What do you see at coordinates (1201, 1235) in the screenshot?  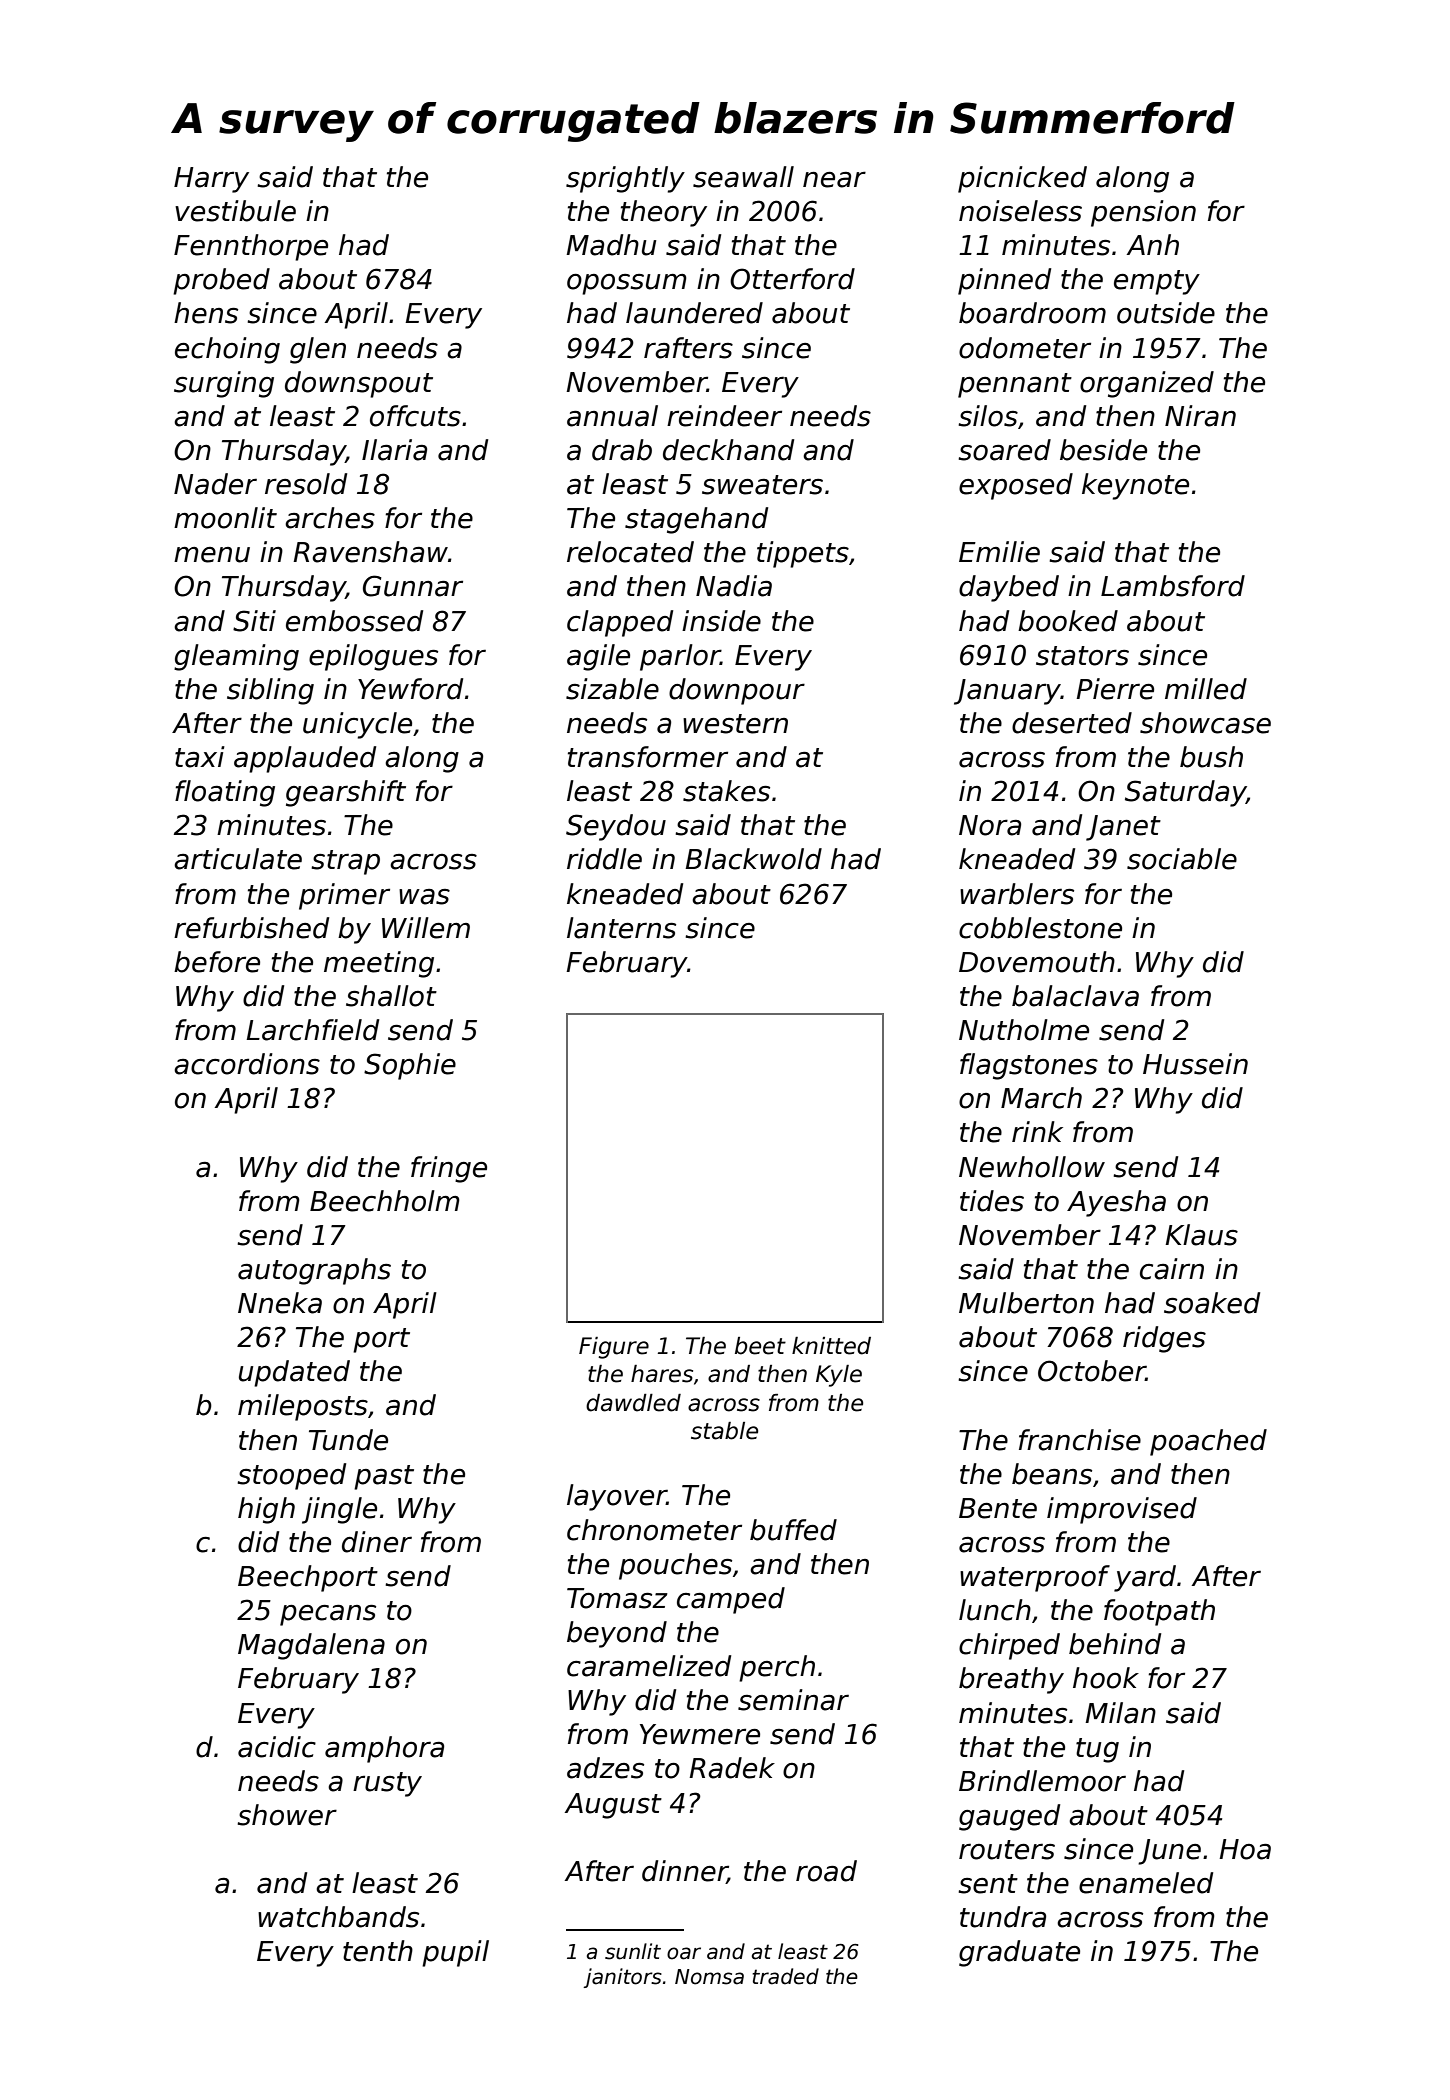 I see `Klaus` at bounding box center [1201, 1235].
